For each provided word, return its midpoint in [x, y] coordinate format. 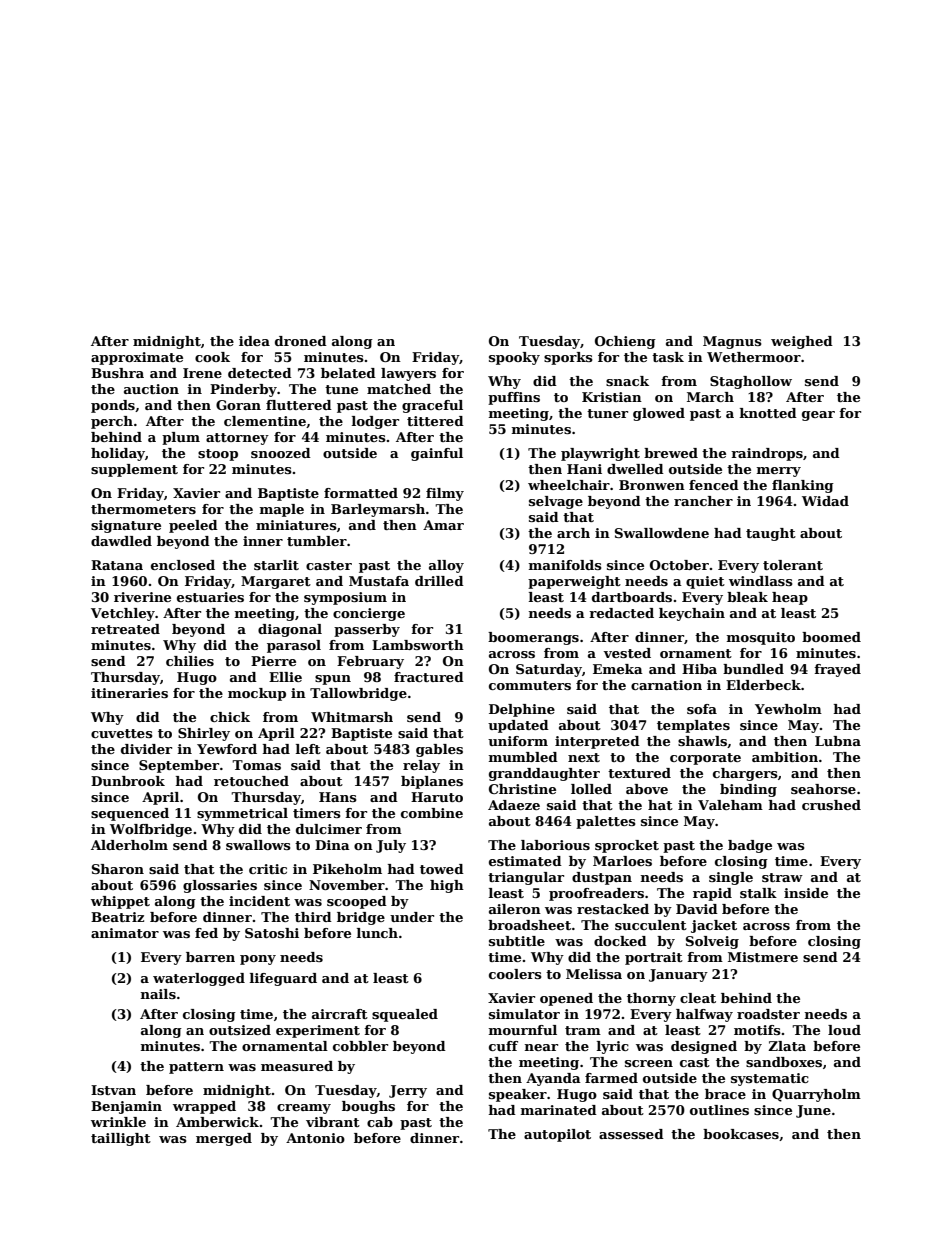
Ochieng [625, 342]
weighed [802, 342]
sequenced [130, 814]
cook [212, 357]
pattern [196, 1068]
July [391, 846]
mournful [523, 1030]
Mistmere [763, 957]
